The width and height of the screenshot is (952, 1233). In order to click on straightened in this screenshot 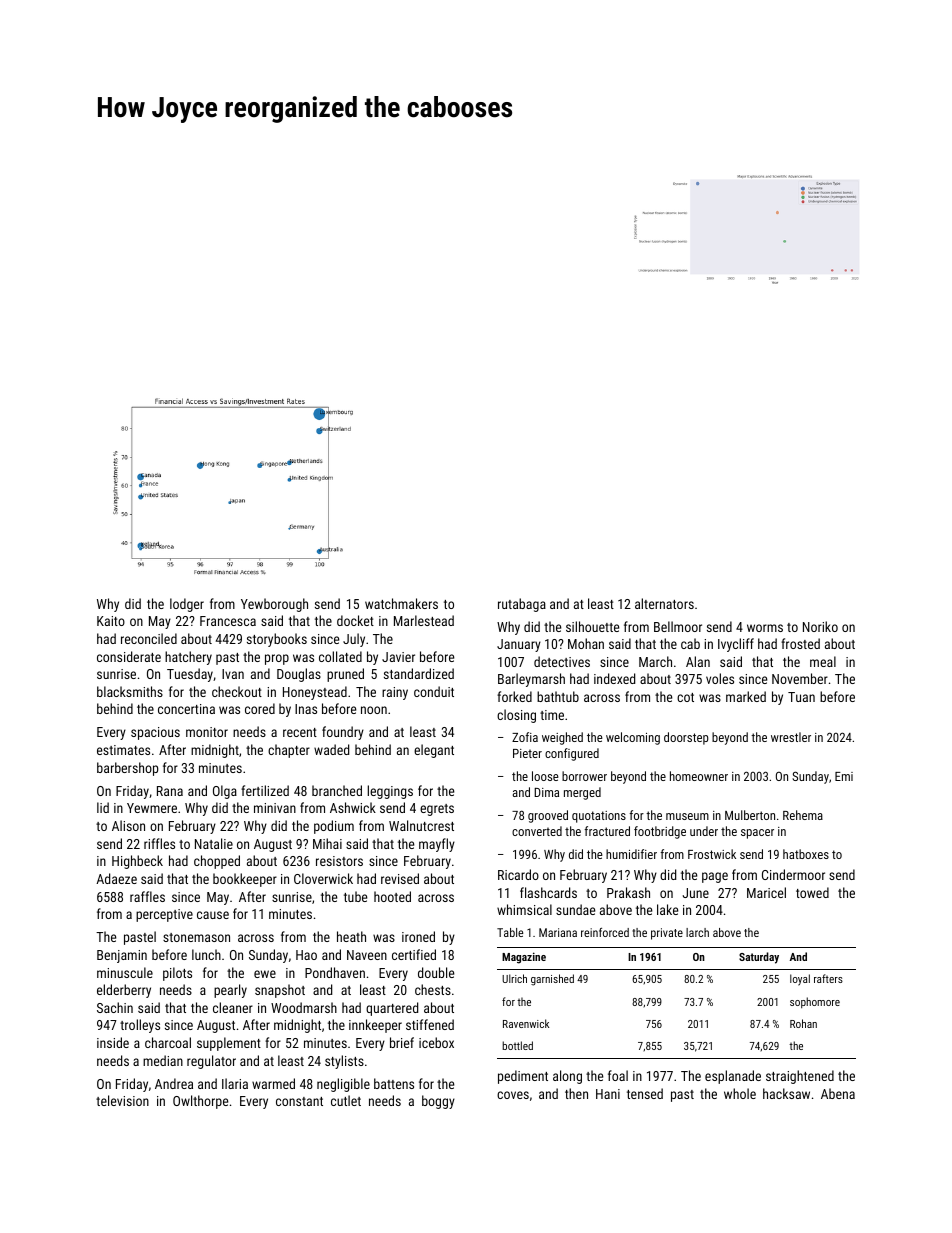, I will do `click(800, 1077)`.
